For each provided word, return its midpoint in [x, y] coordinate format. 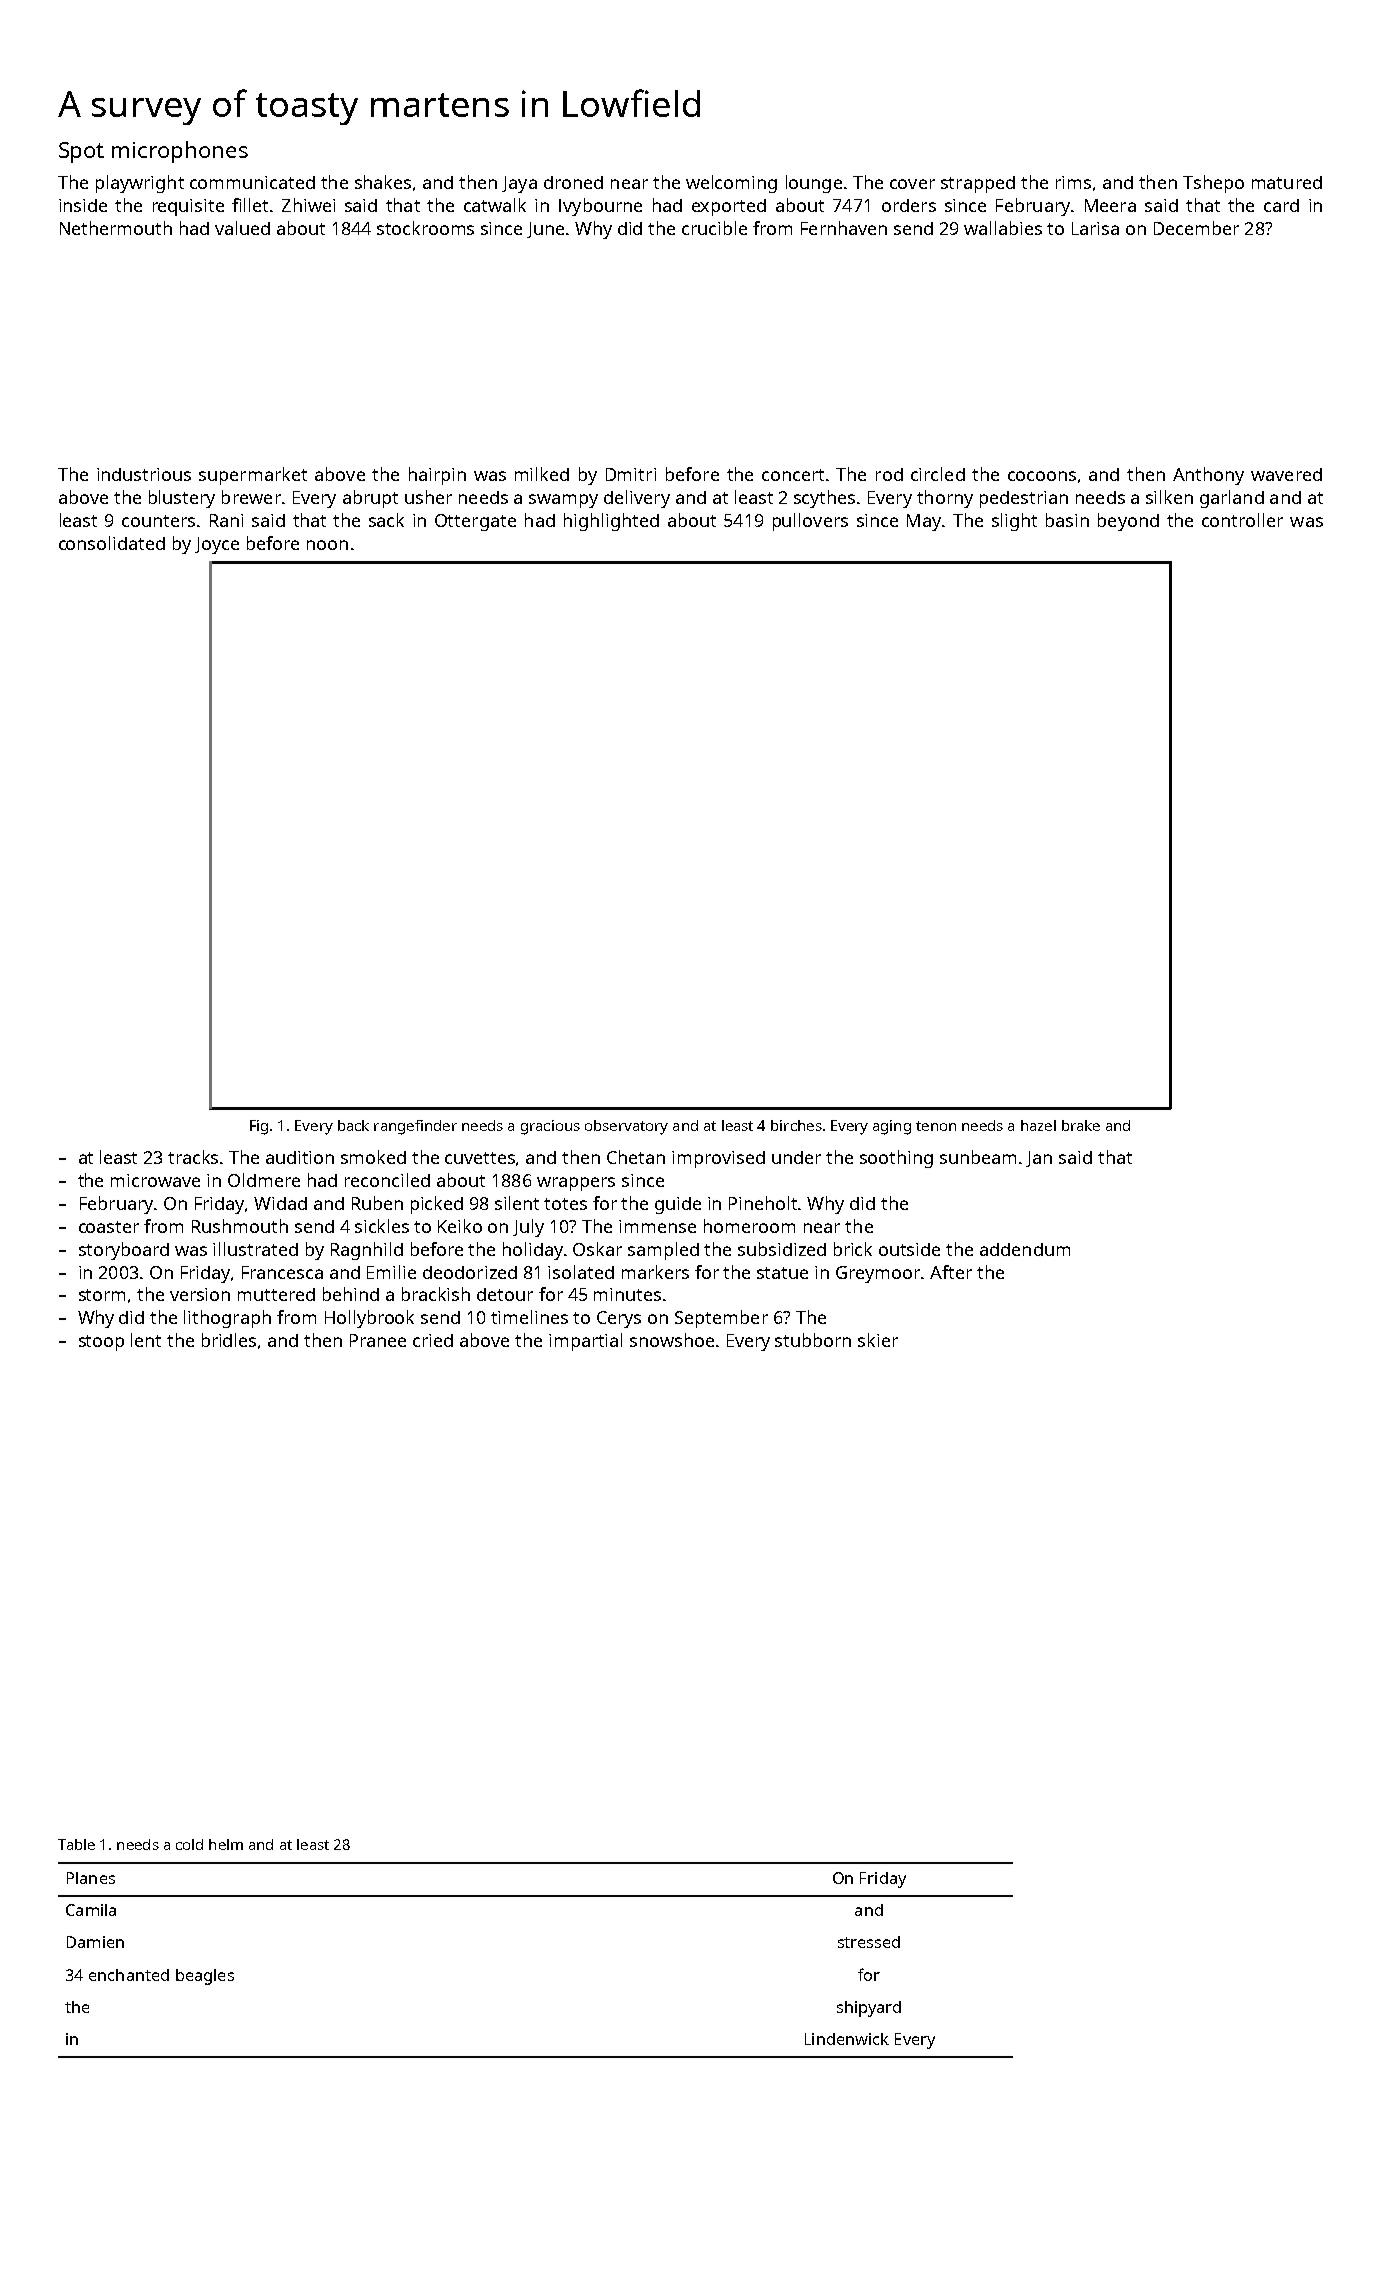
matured [1287, 182]
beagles [205, 1977]
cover [912, 184]
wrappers [576, 1184]
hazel [1038, 1125]
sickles [382, 1226]
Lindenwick [847, 2039]
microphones [180, 152]
